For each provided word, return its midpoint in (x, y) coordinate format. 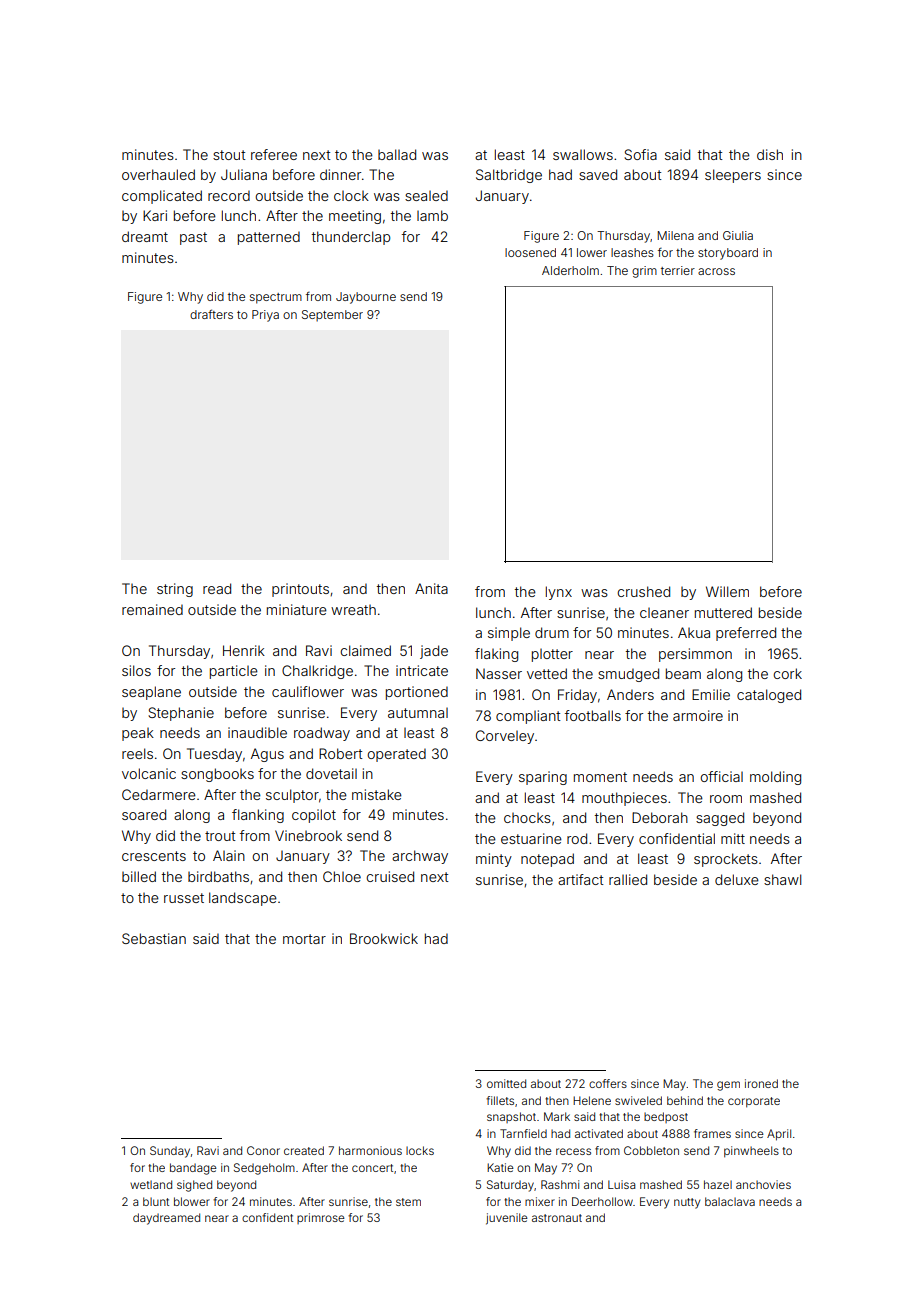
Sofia (640, 154)
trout (220, 836)
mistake (377, 794)
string (175, 590)
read (217, 588)
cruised (390, 876)
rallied (628, 879)
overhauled (158, 174)
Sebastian (154, 938)
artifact (581, 879)
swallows (583, 154)
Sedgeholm (264, 1169)
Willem (727, 591)
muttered (723, 612)
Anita (431, 588)
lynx (559, 593)
